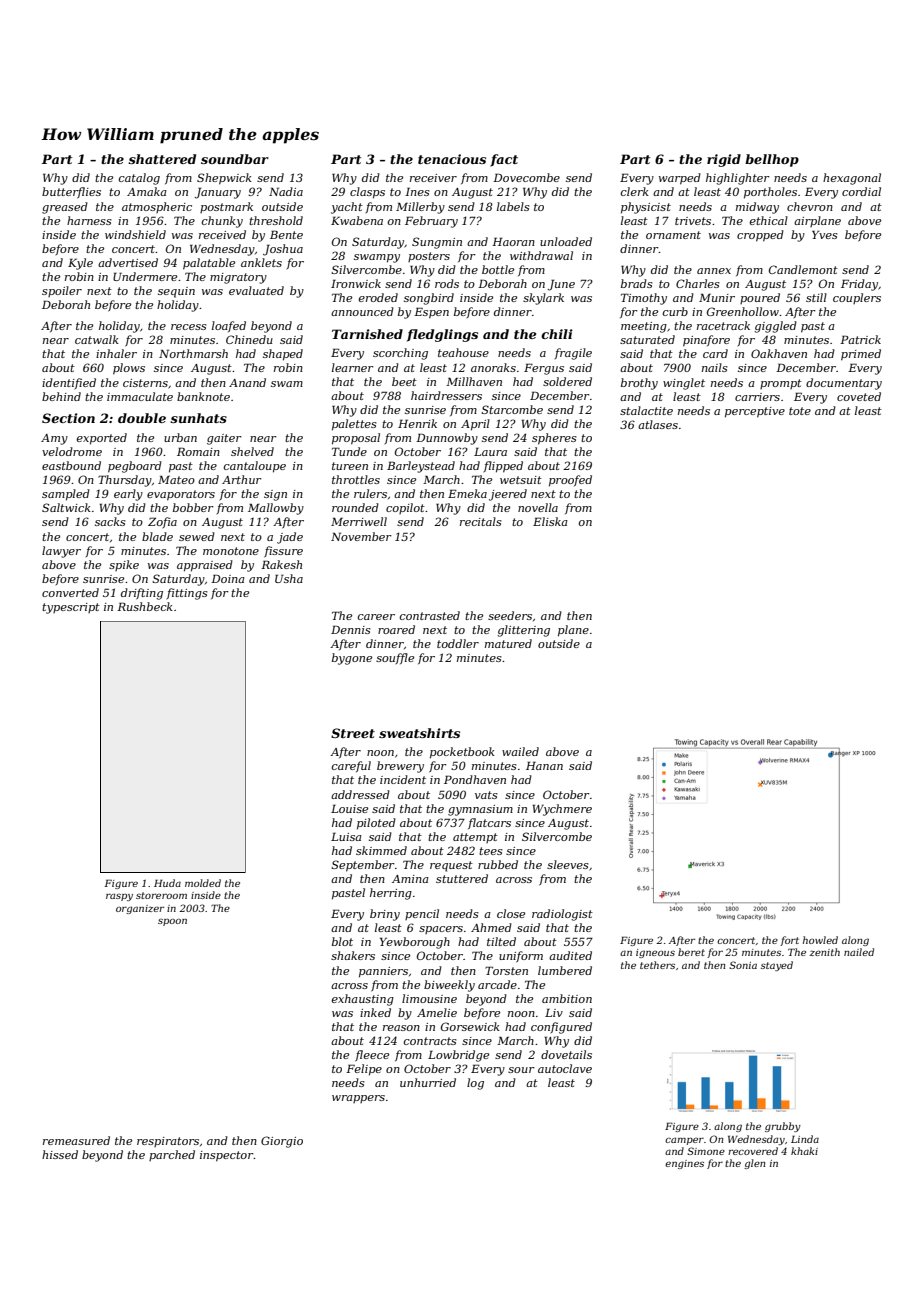 The image size is (924, 1308). Describe the element at coordinates (754, 1164) in the document. I see `glen` at that location.
